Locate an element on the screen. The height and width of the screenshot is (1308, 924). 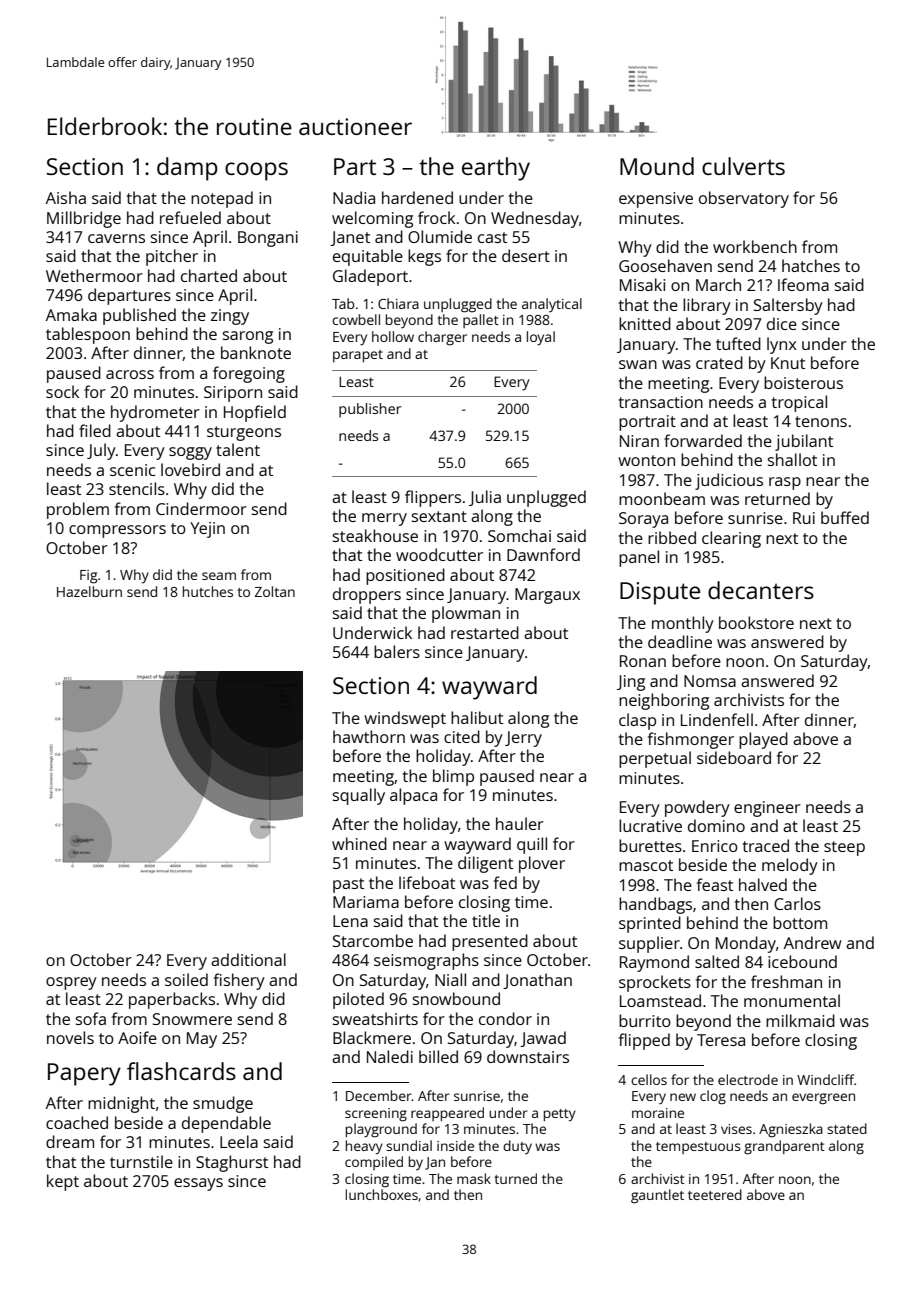
sock is located at coordinates (62, 391).
